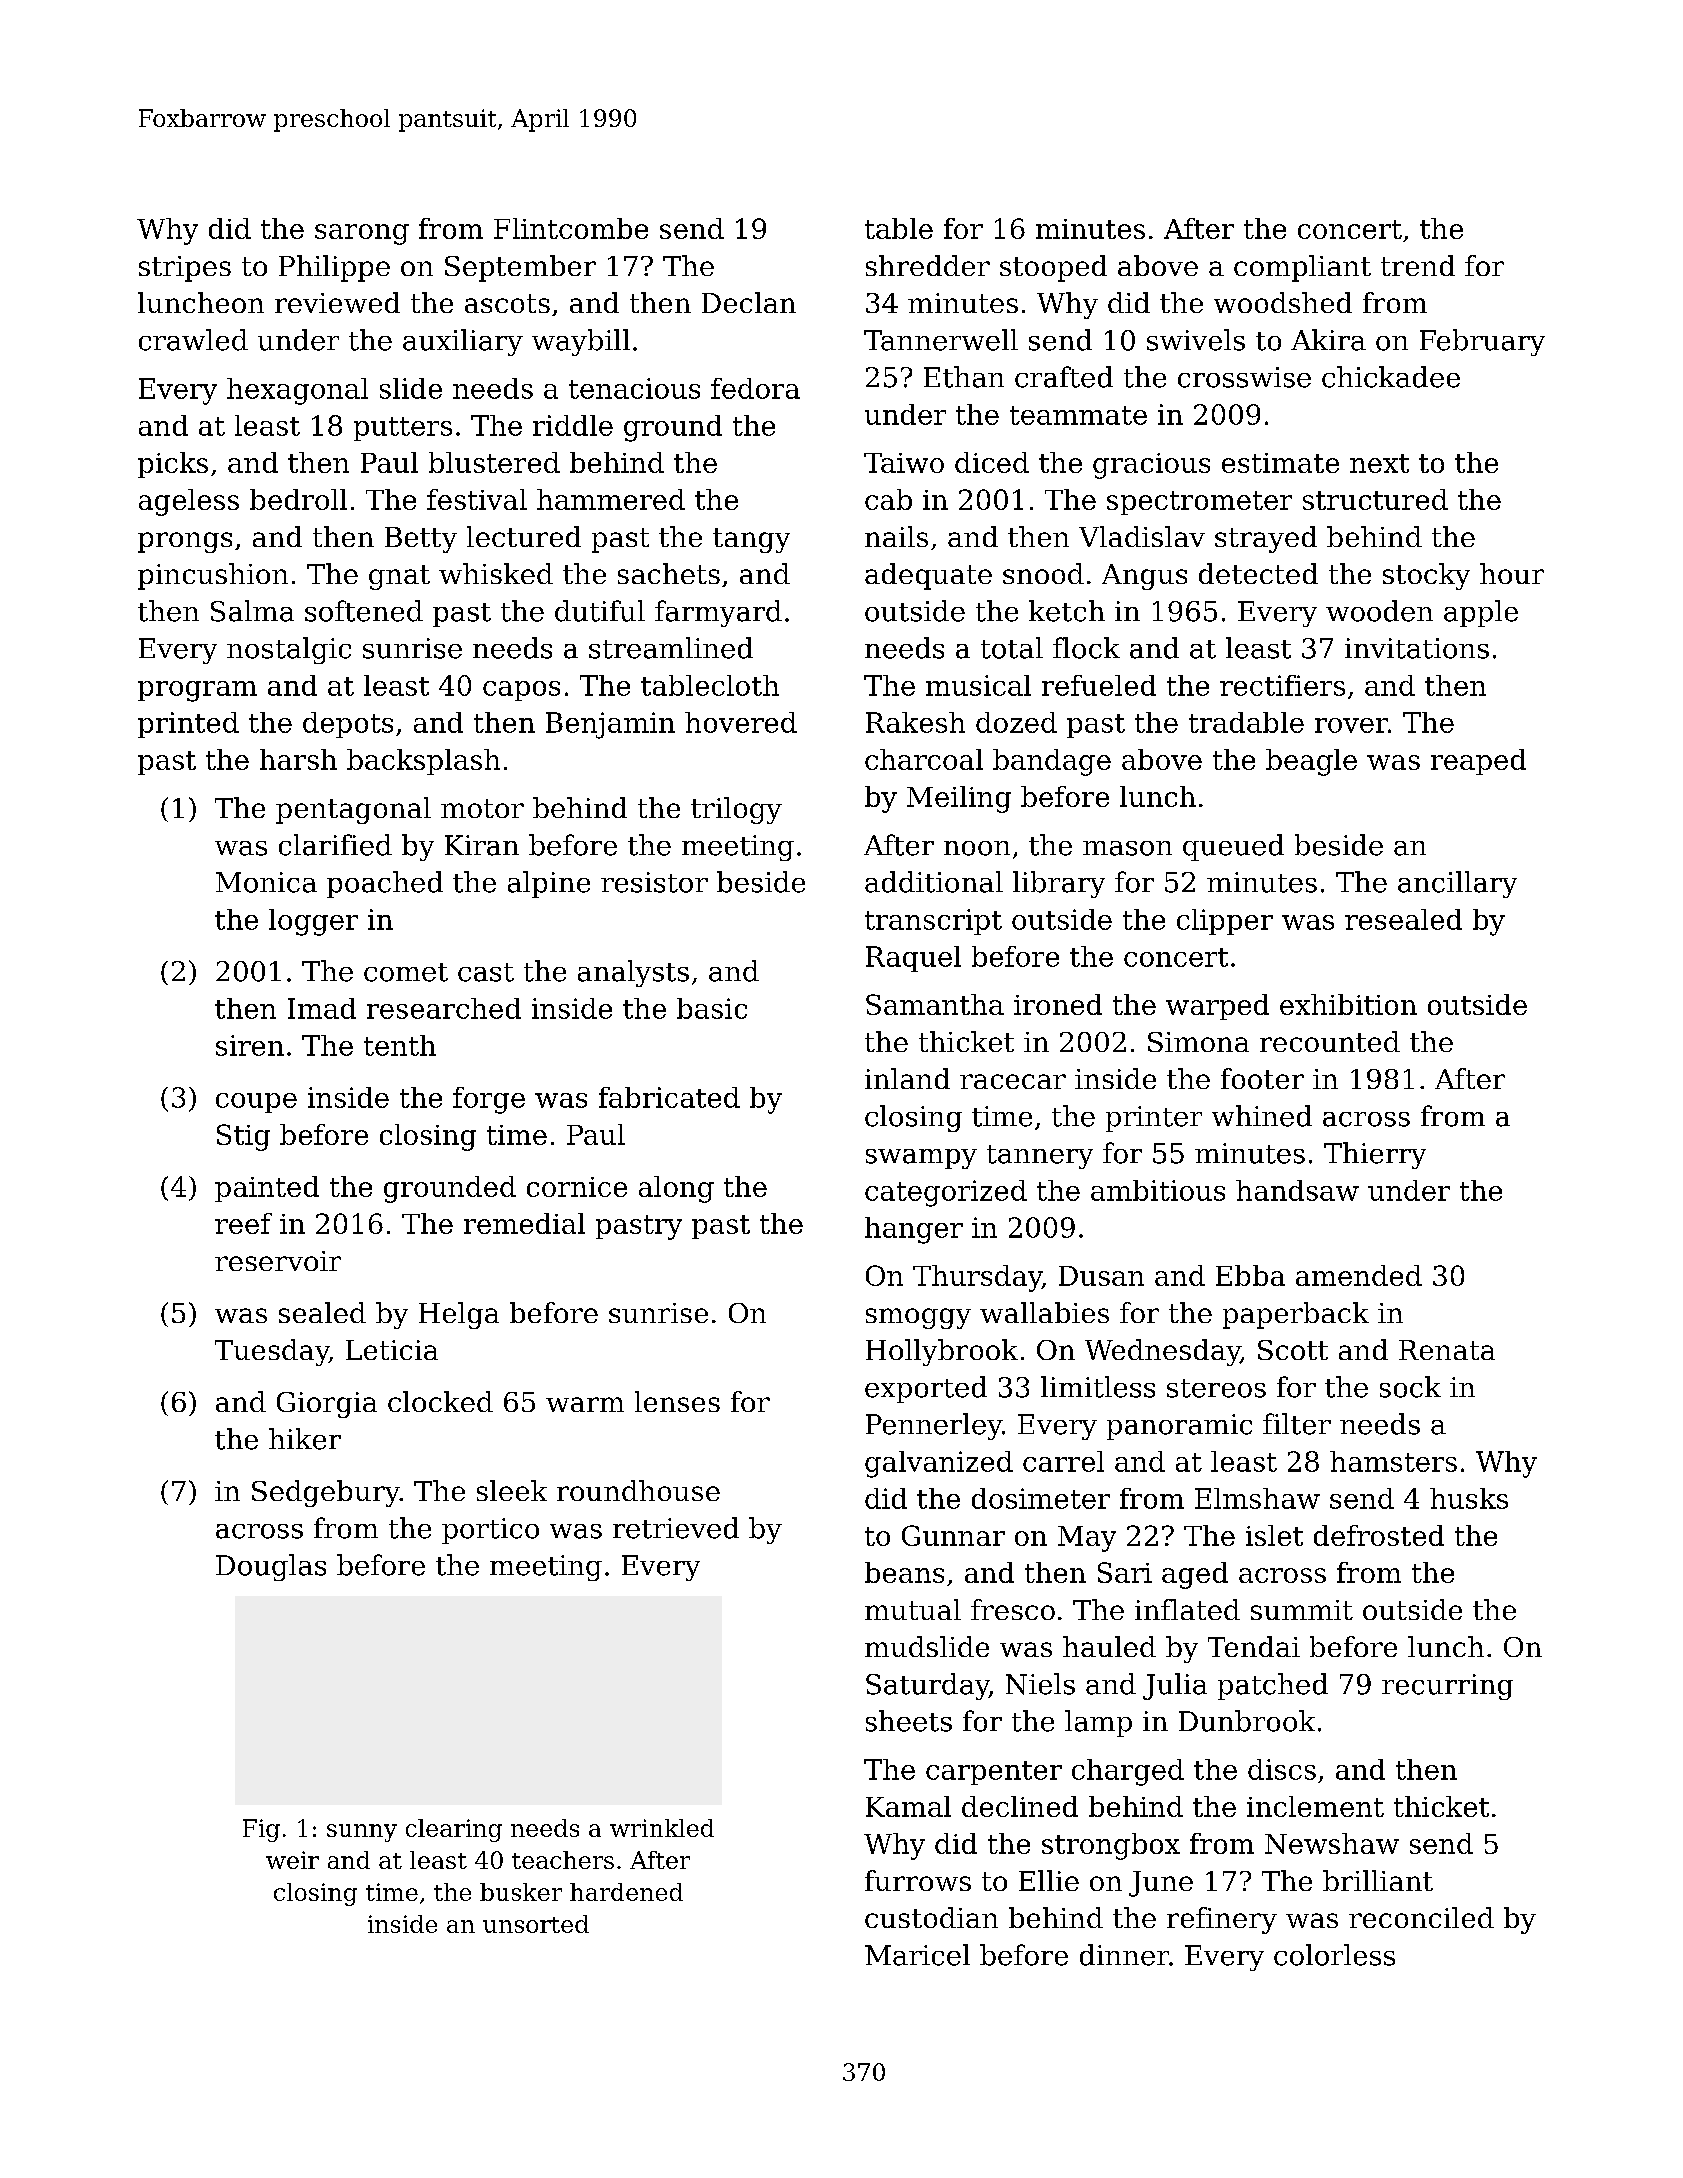  What do you see at coordinates (173, 465) in the document?
I see `picks` at bounding box center [173, 465].
